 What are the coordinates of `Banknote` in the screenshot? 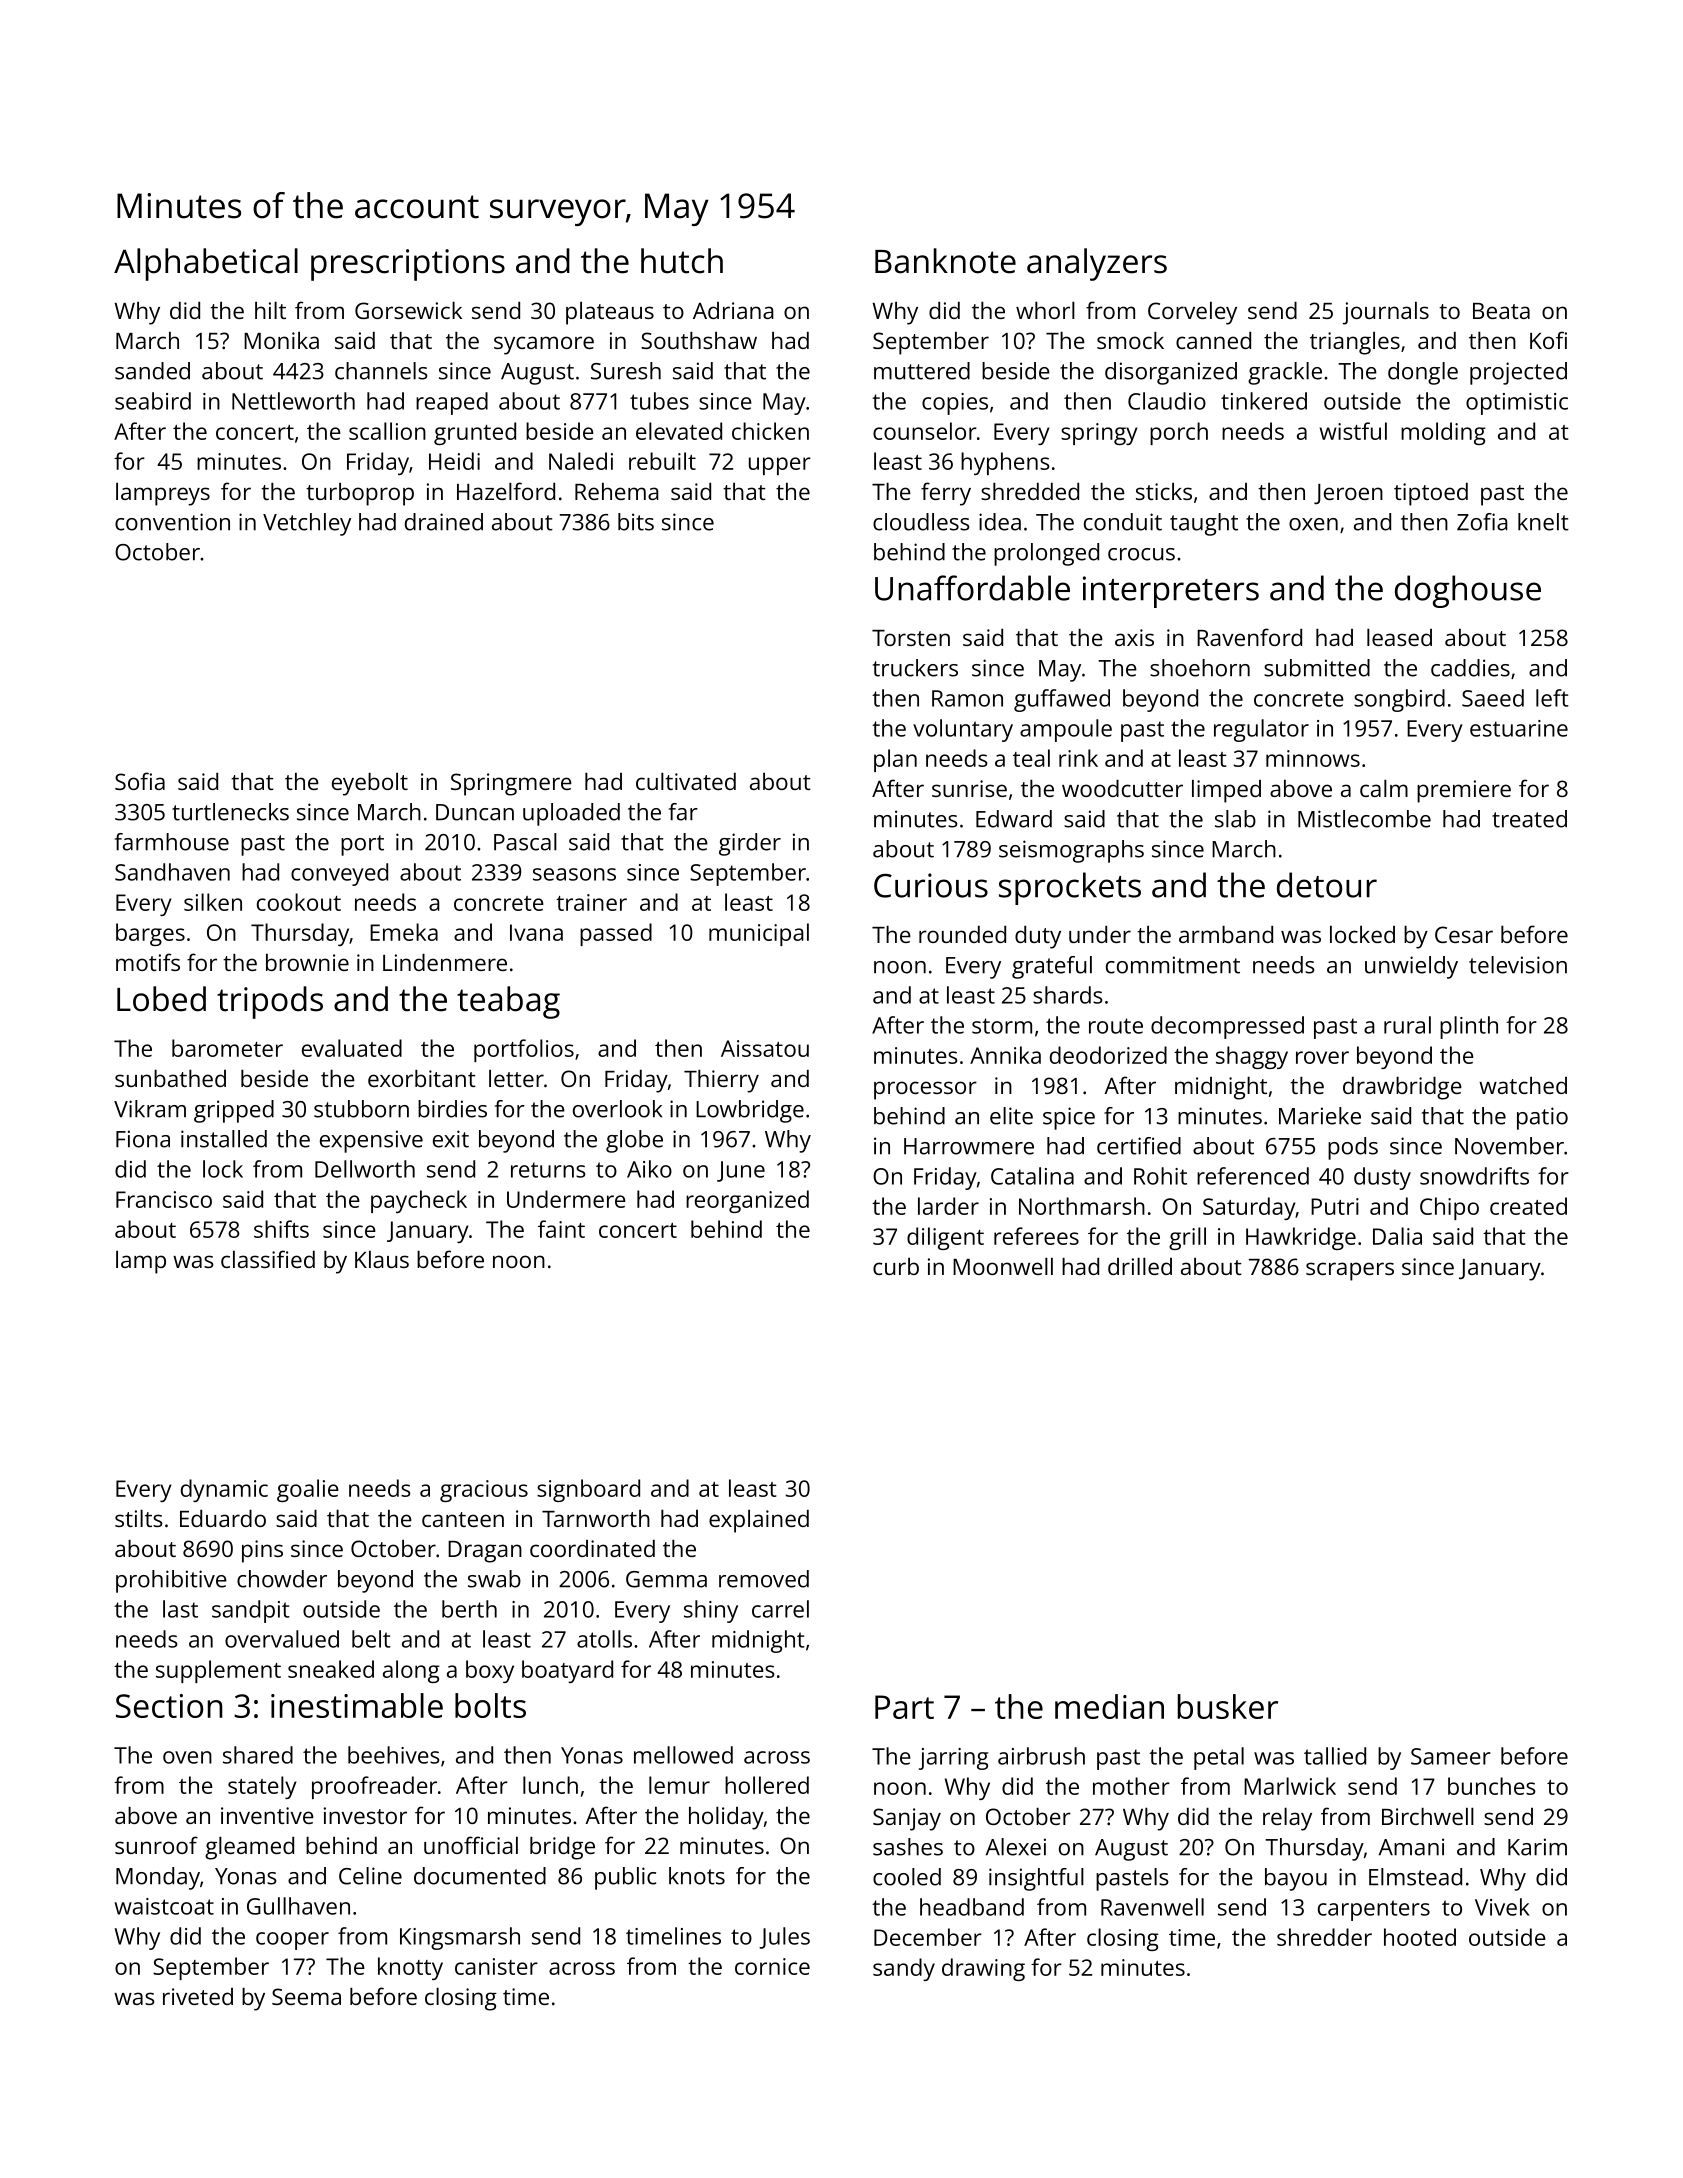 It's located at (945, 261).
